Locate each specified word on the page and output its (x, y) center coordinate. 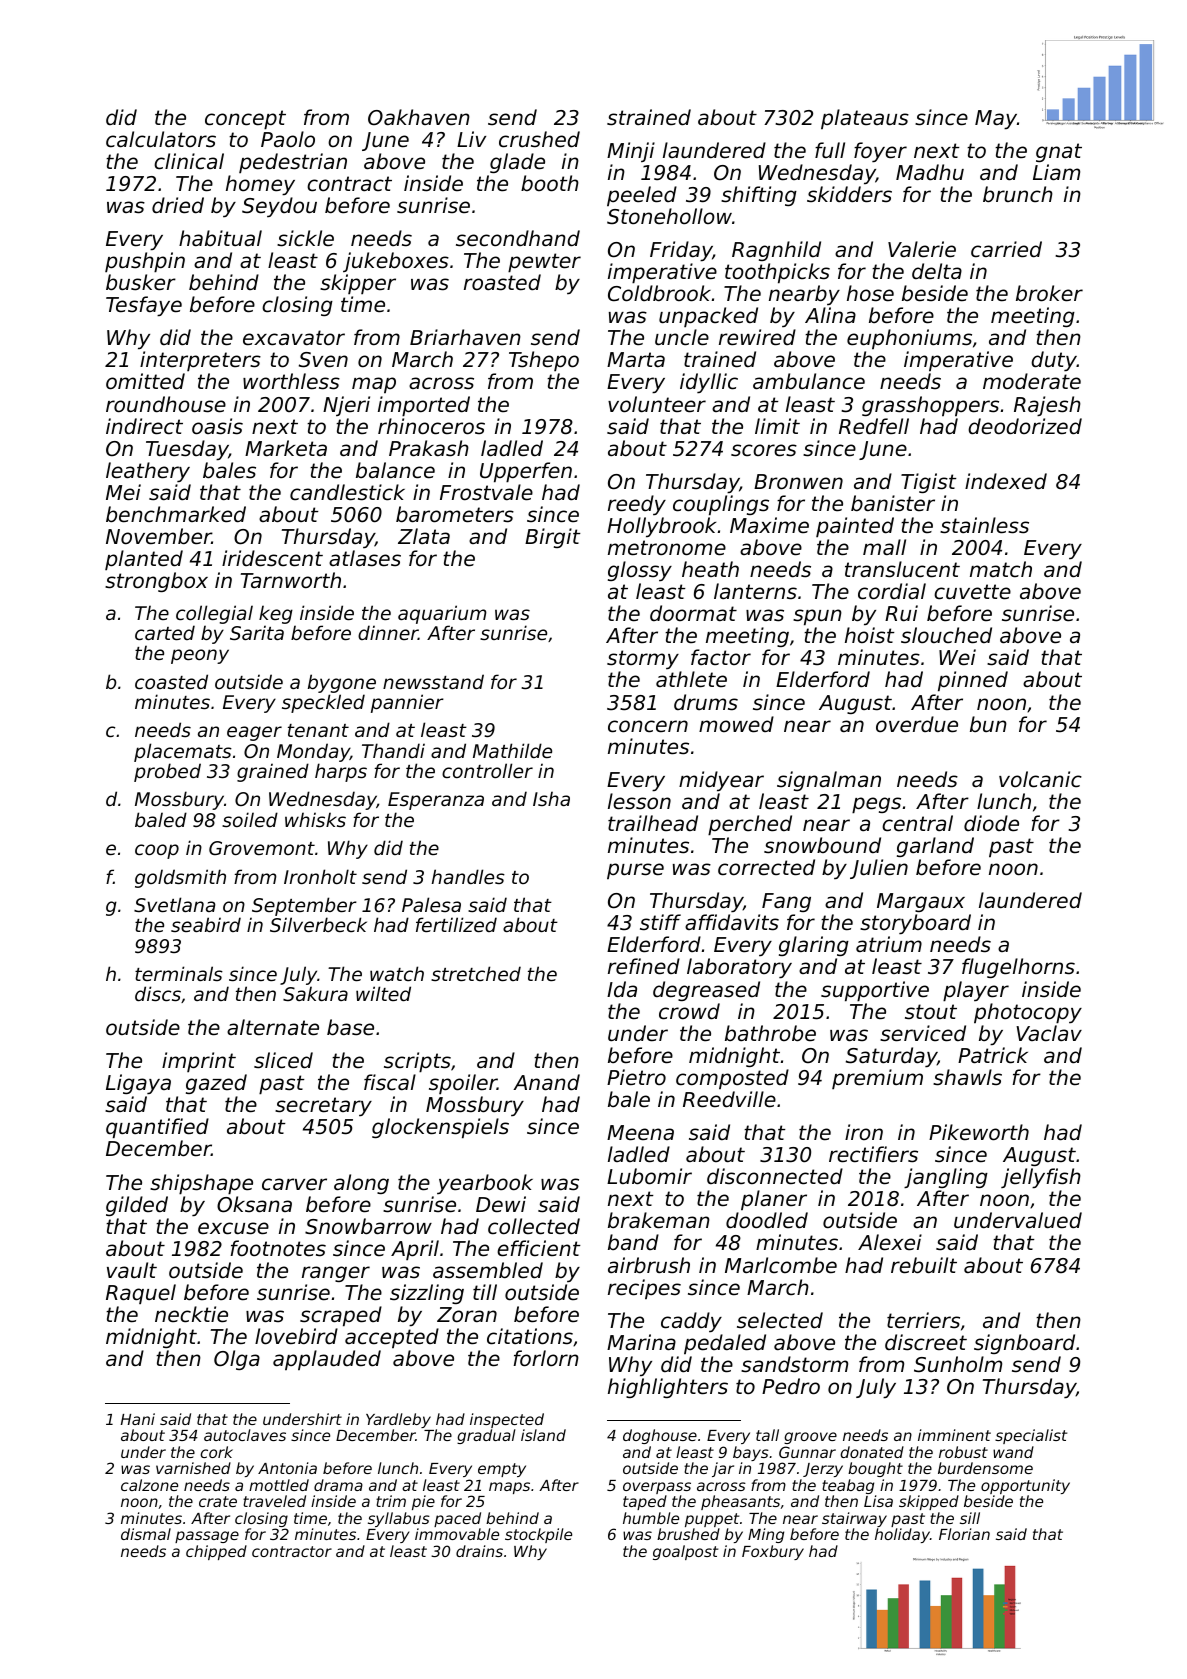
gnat (1059, 152)
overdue (917, 724)
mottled (279, 1485)
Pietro (636, 1077)
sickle (305, 238)
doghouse (660, 1436)
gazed (216, 1084)
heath (710, 569)
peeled (642, 196)
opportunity (1025, 1486)
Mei (123, 492)
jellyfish (1041, 1178)
